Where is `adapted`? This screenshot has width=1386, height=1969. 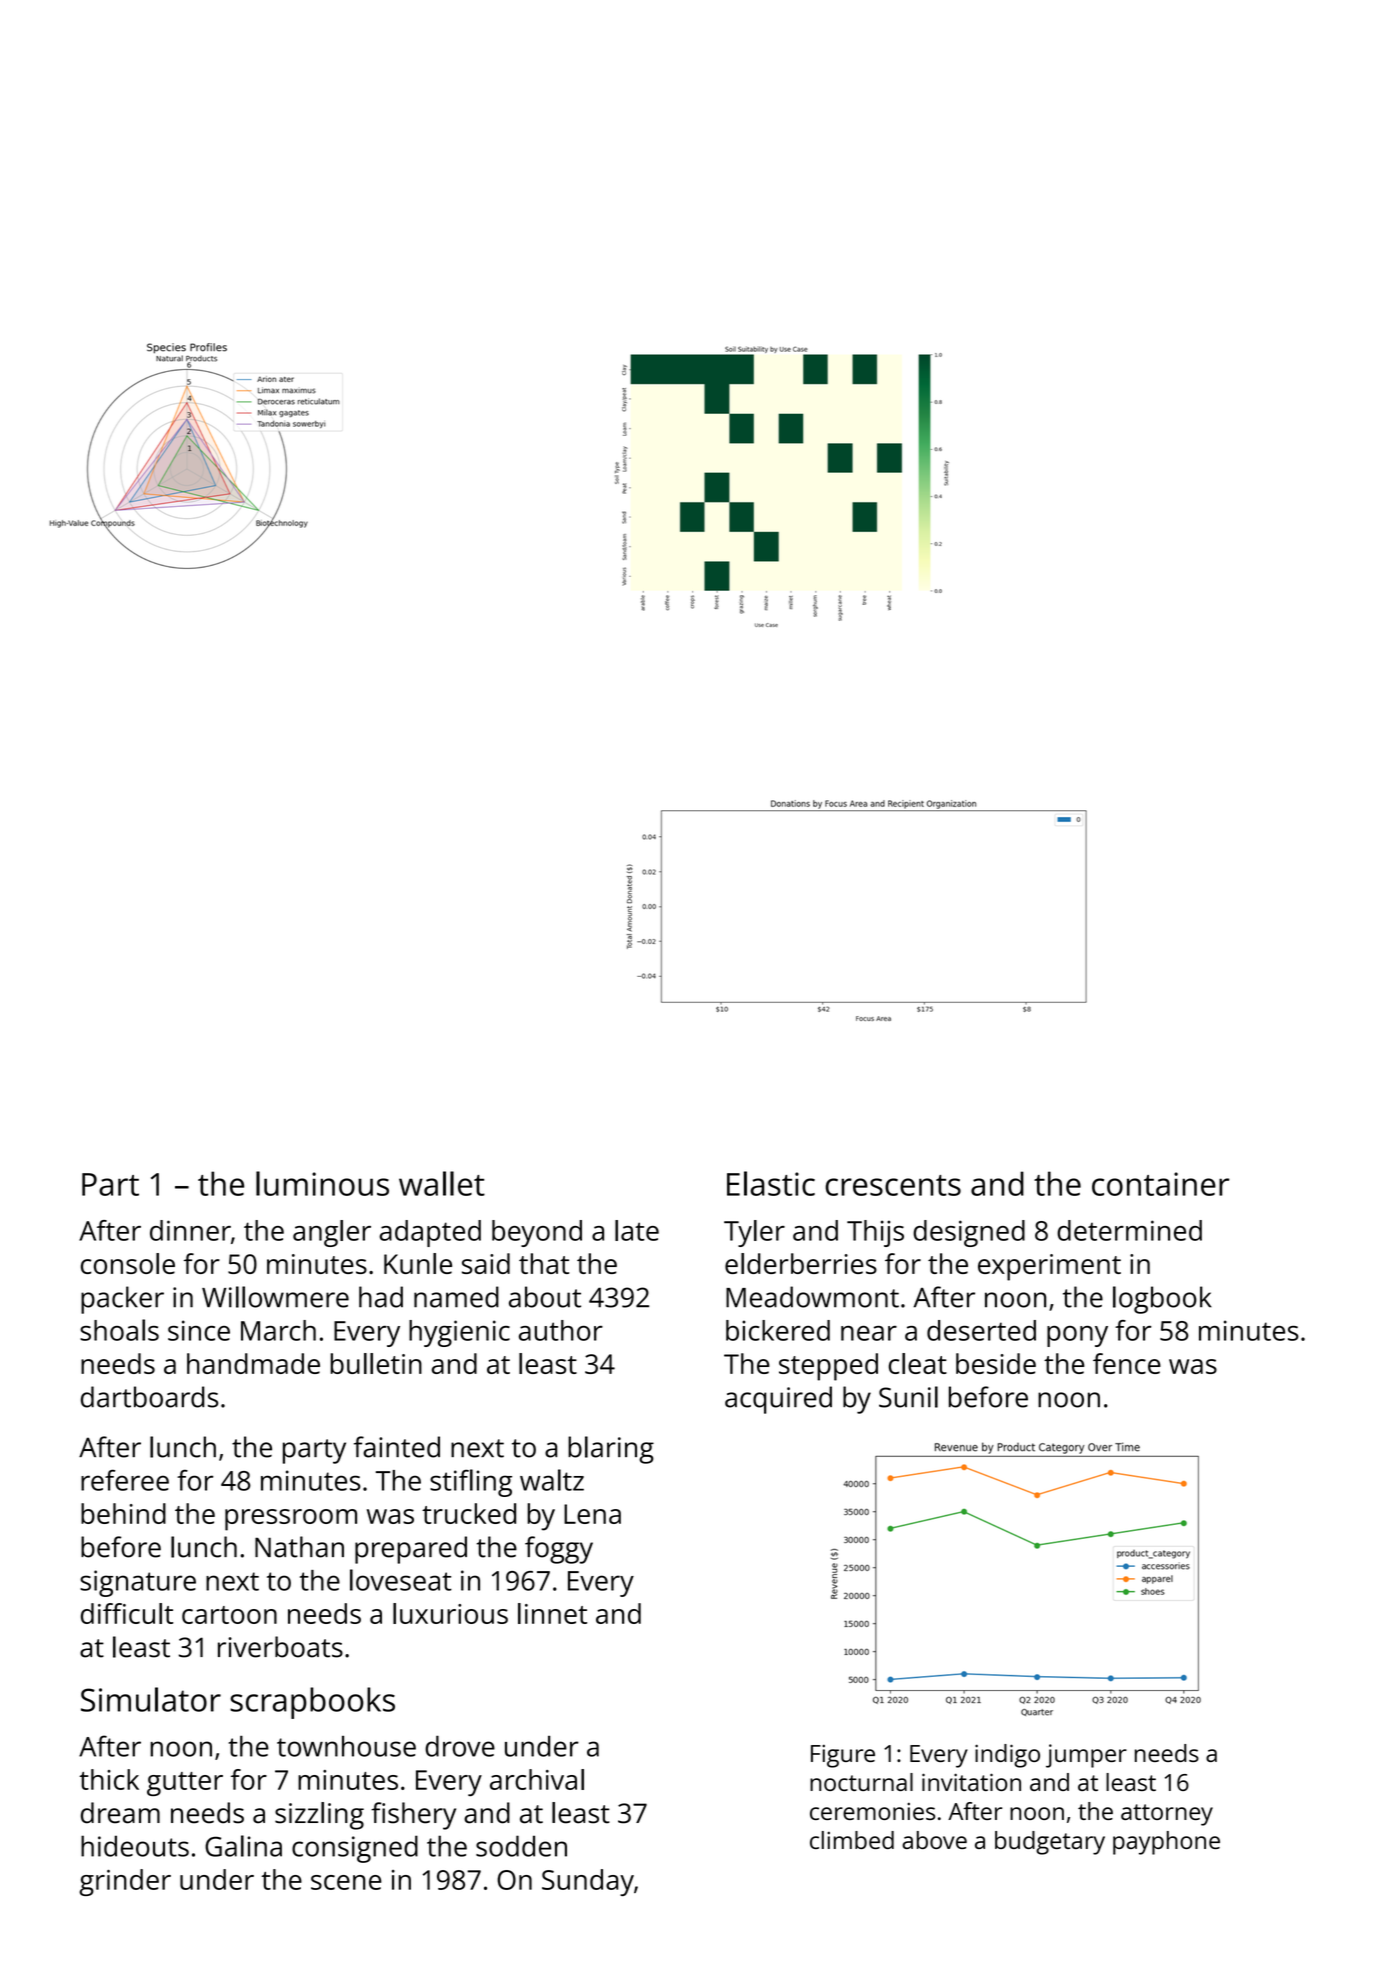
adapted is located at coordinates (430, 1233).
